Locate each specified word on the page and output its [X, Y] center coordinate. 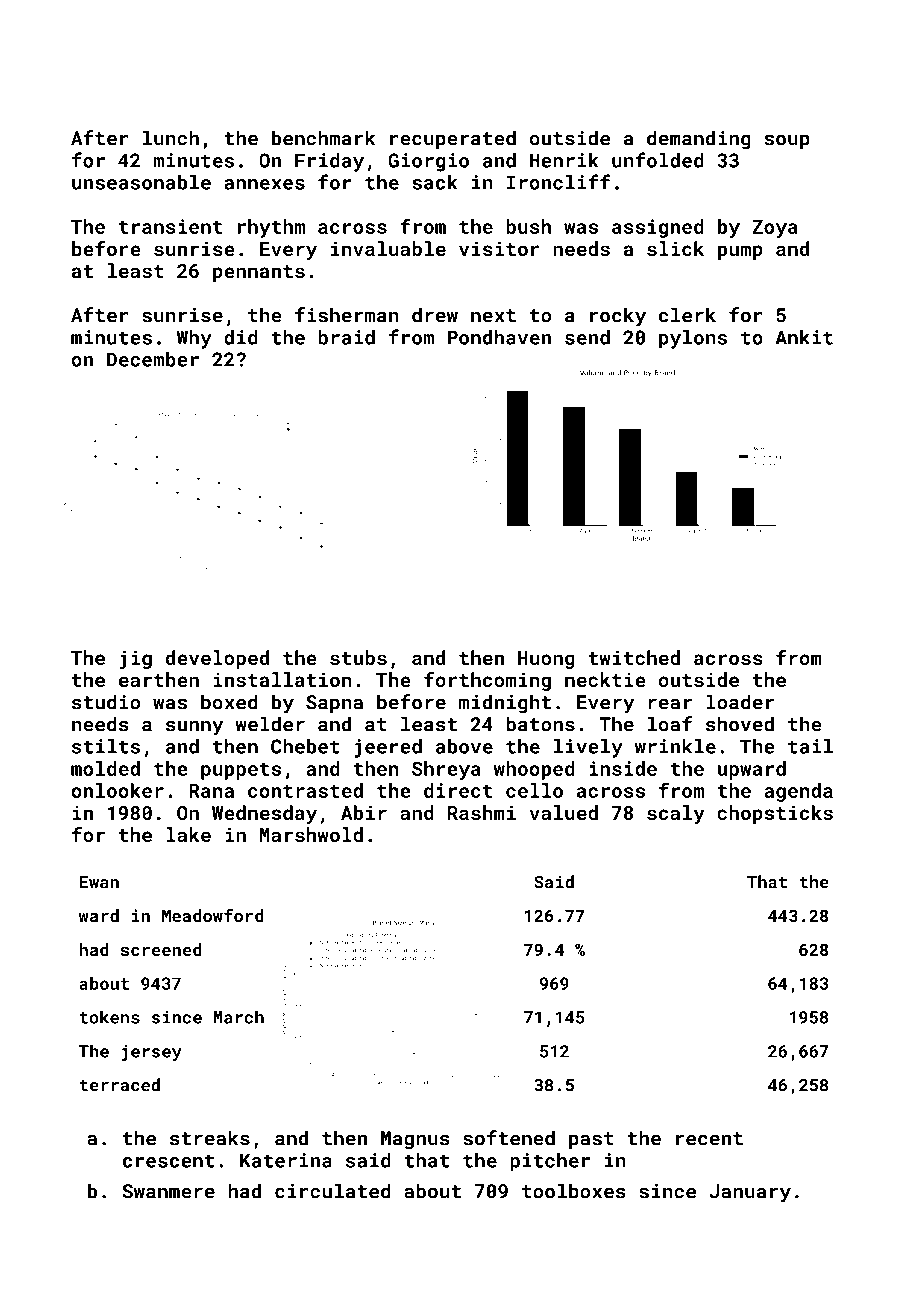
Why [194, 339]
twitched [634, 657]
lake [188, 834]
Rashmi [482, 812]
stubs [358, 657]
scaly [676, 814]
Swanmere [168, 1191]
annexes [264, 184]
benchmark [323, 138]
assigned [658, 228]
